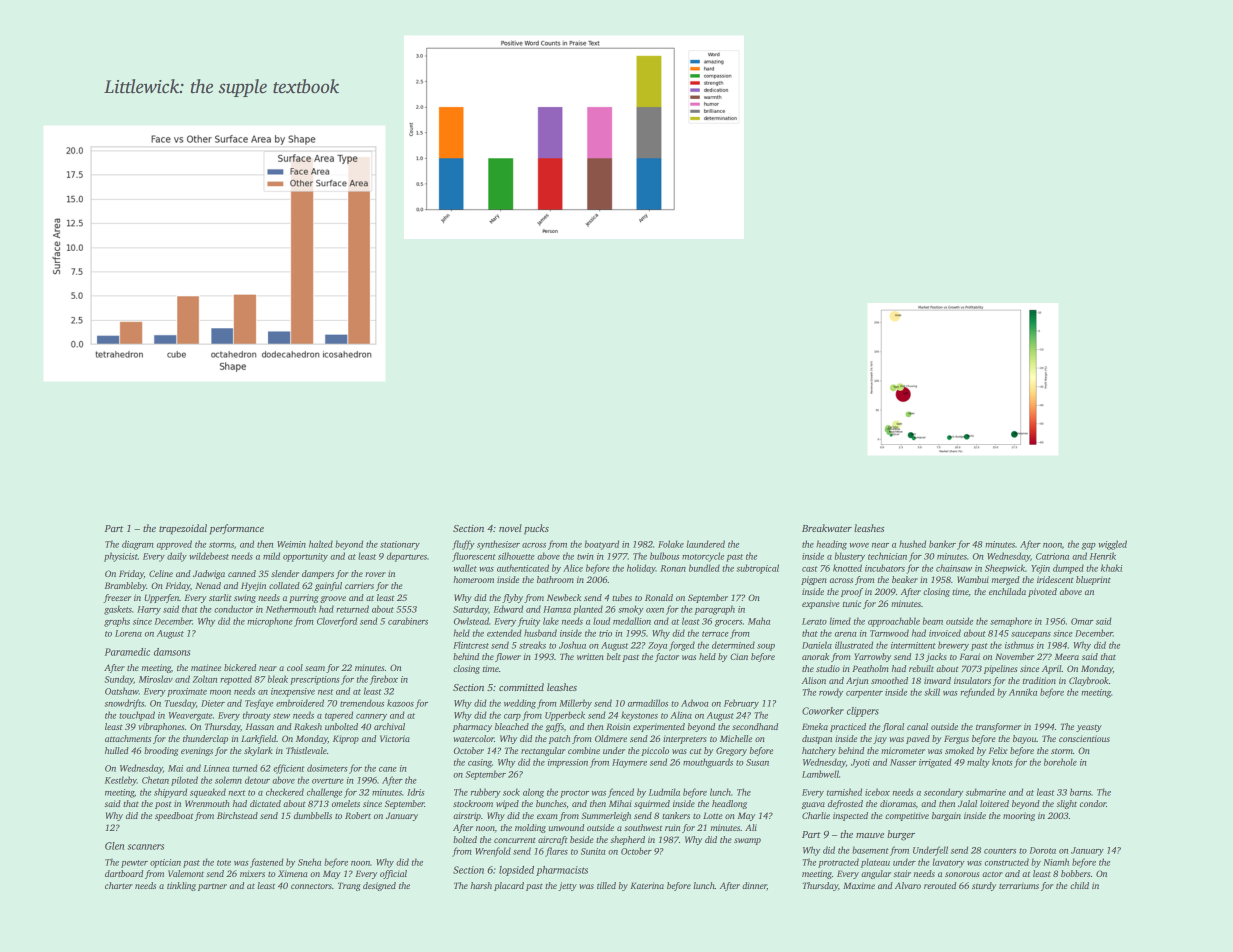 The width and height of the image is (1233, 952). Describe the element at coordinates (877, 792) in the image. I see `icebox` at that location.
